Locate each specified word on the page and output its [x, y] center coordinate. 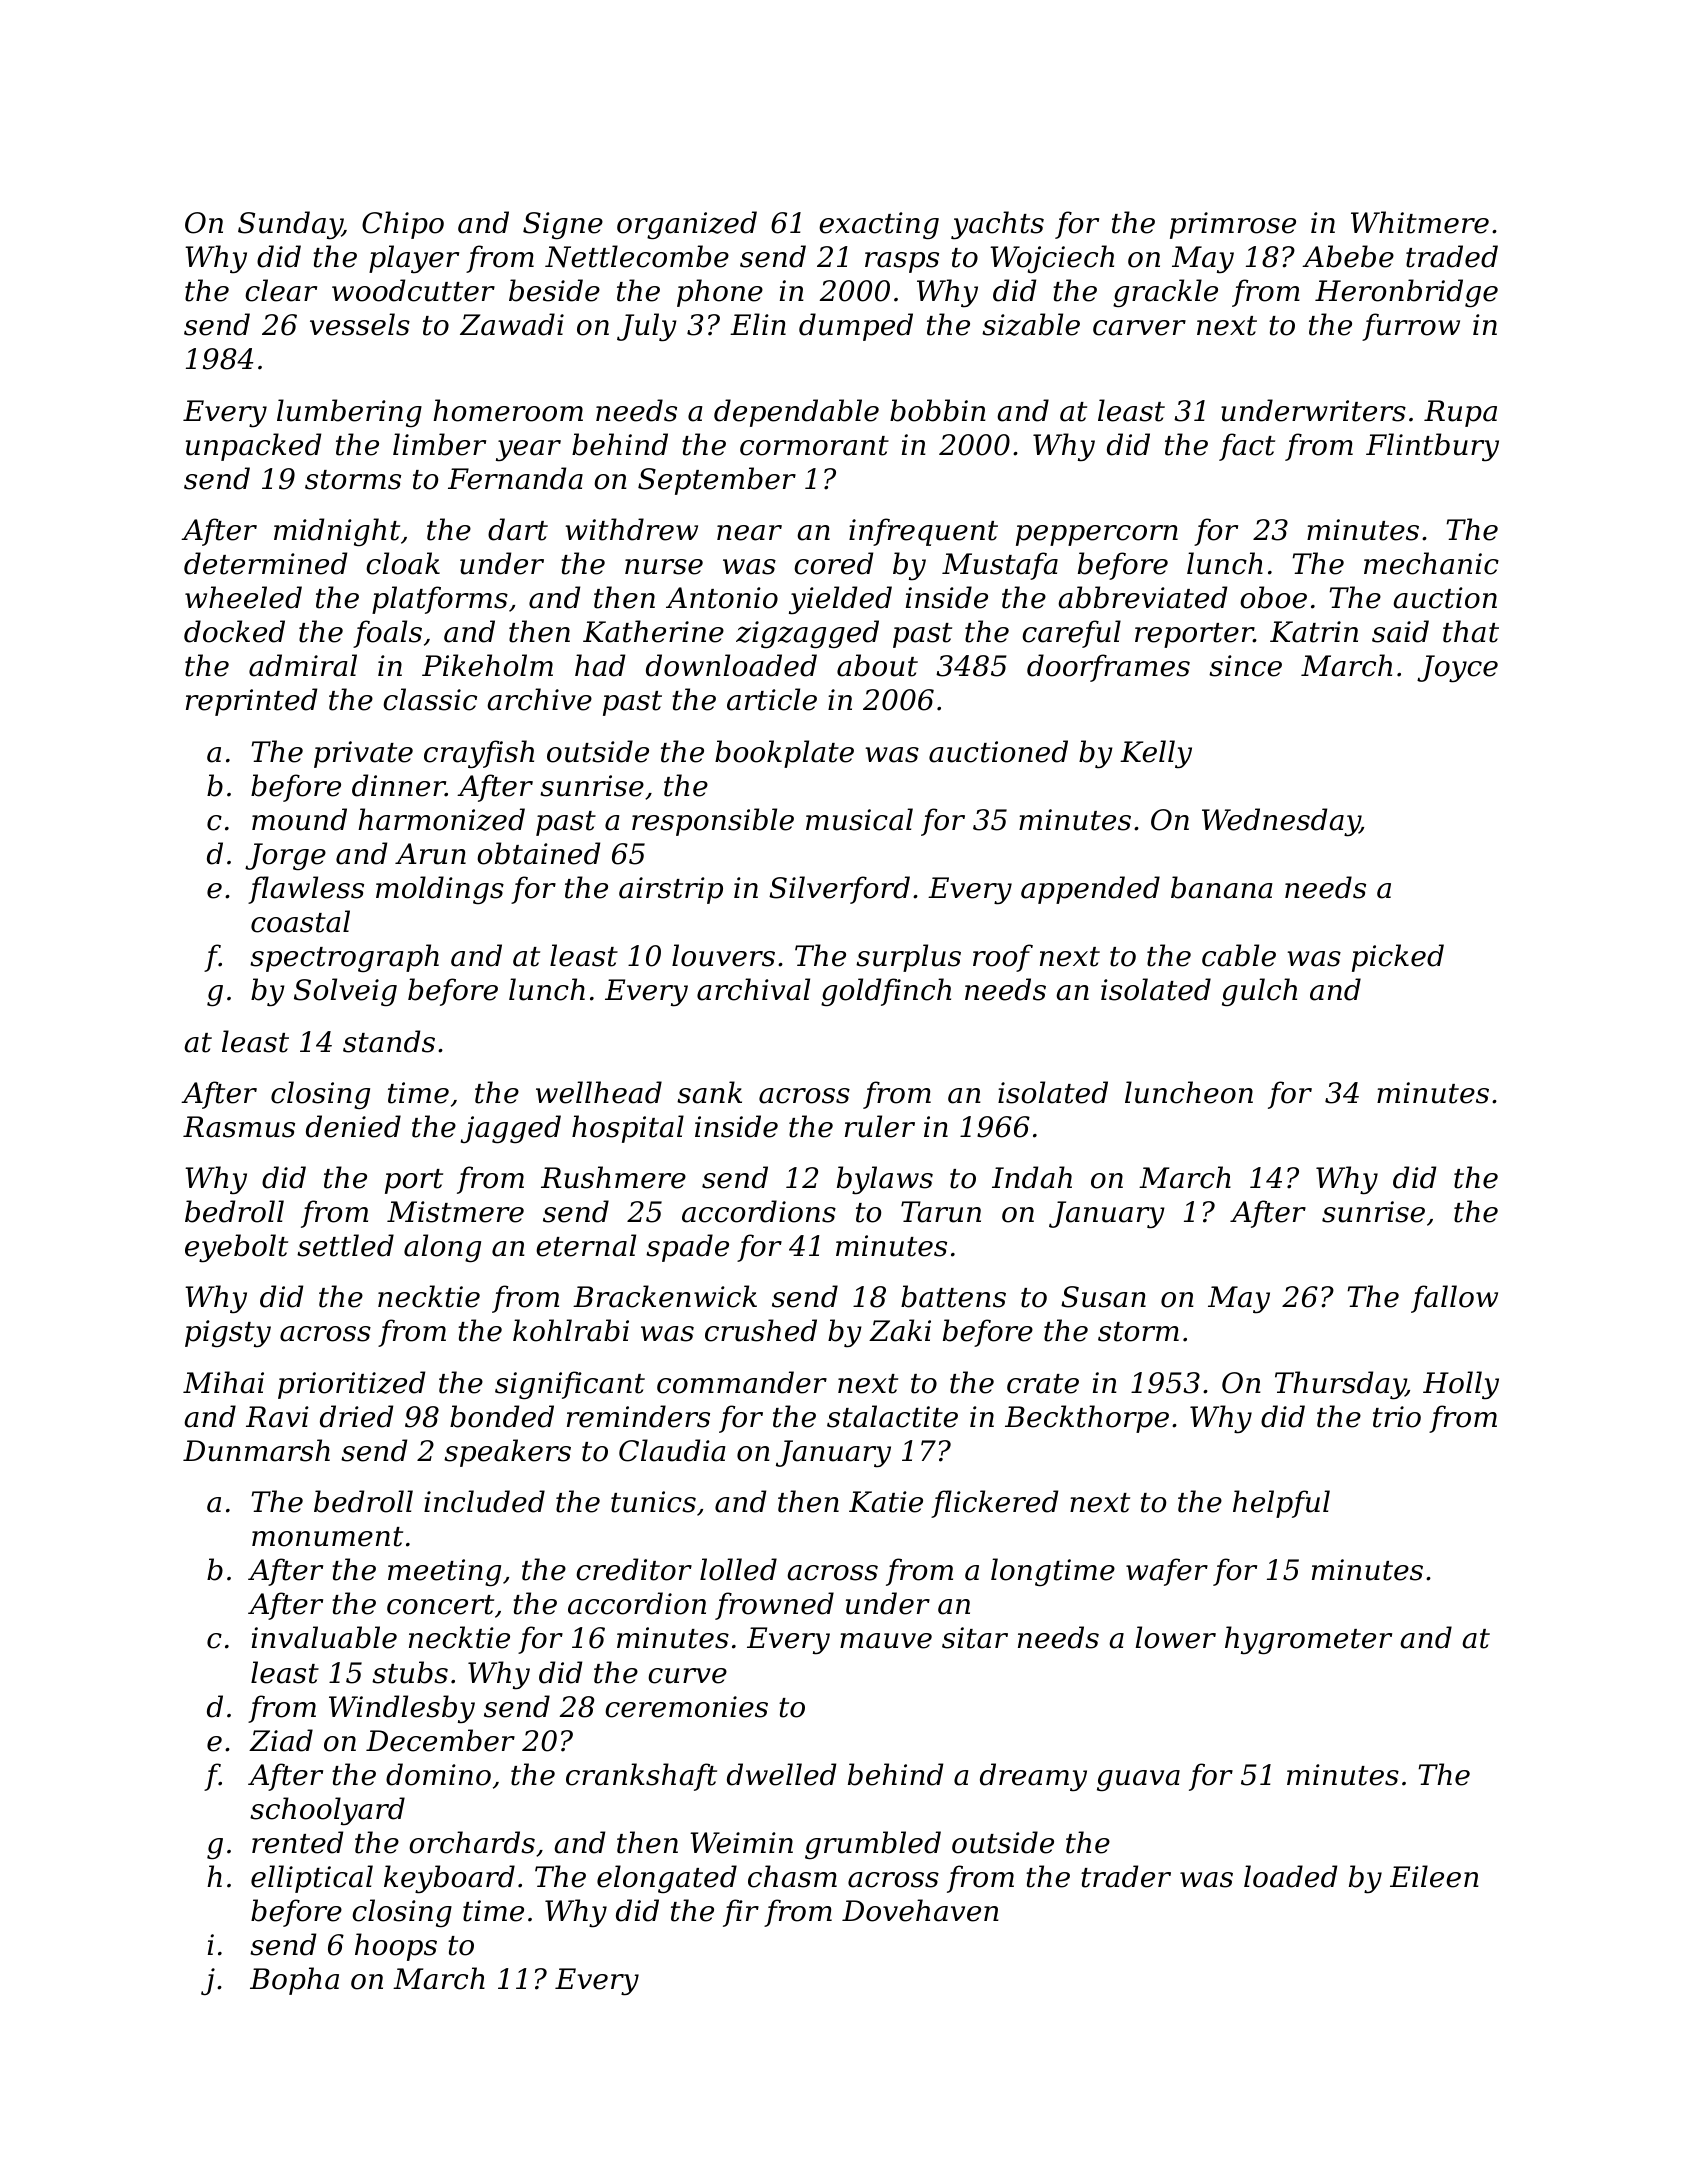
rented [297, 1842]
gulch [1259, 992]
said [1400, 631]
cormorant [814, 446]
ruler [880, 1126]
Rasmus [239, 1127]
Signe [563, 225]
